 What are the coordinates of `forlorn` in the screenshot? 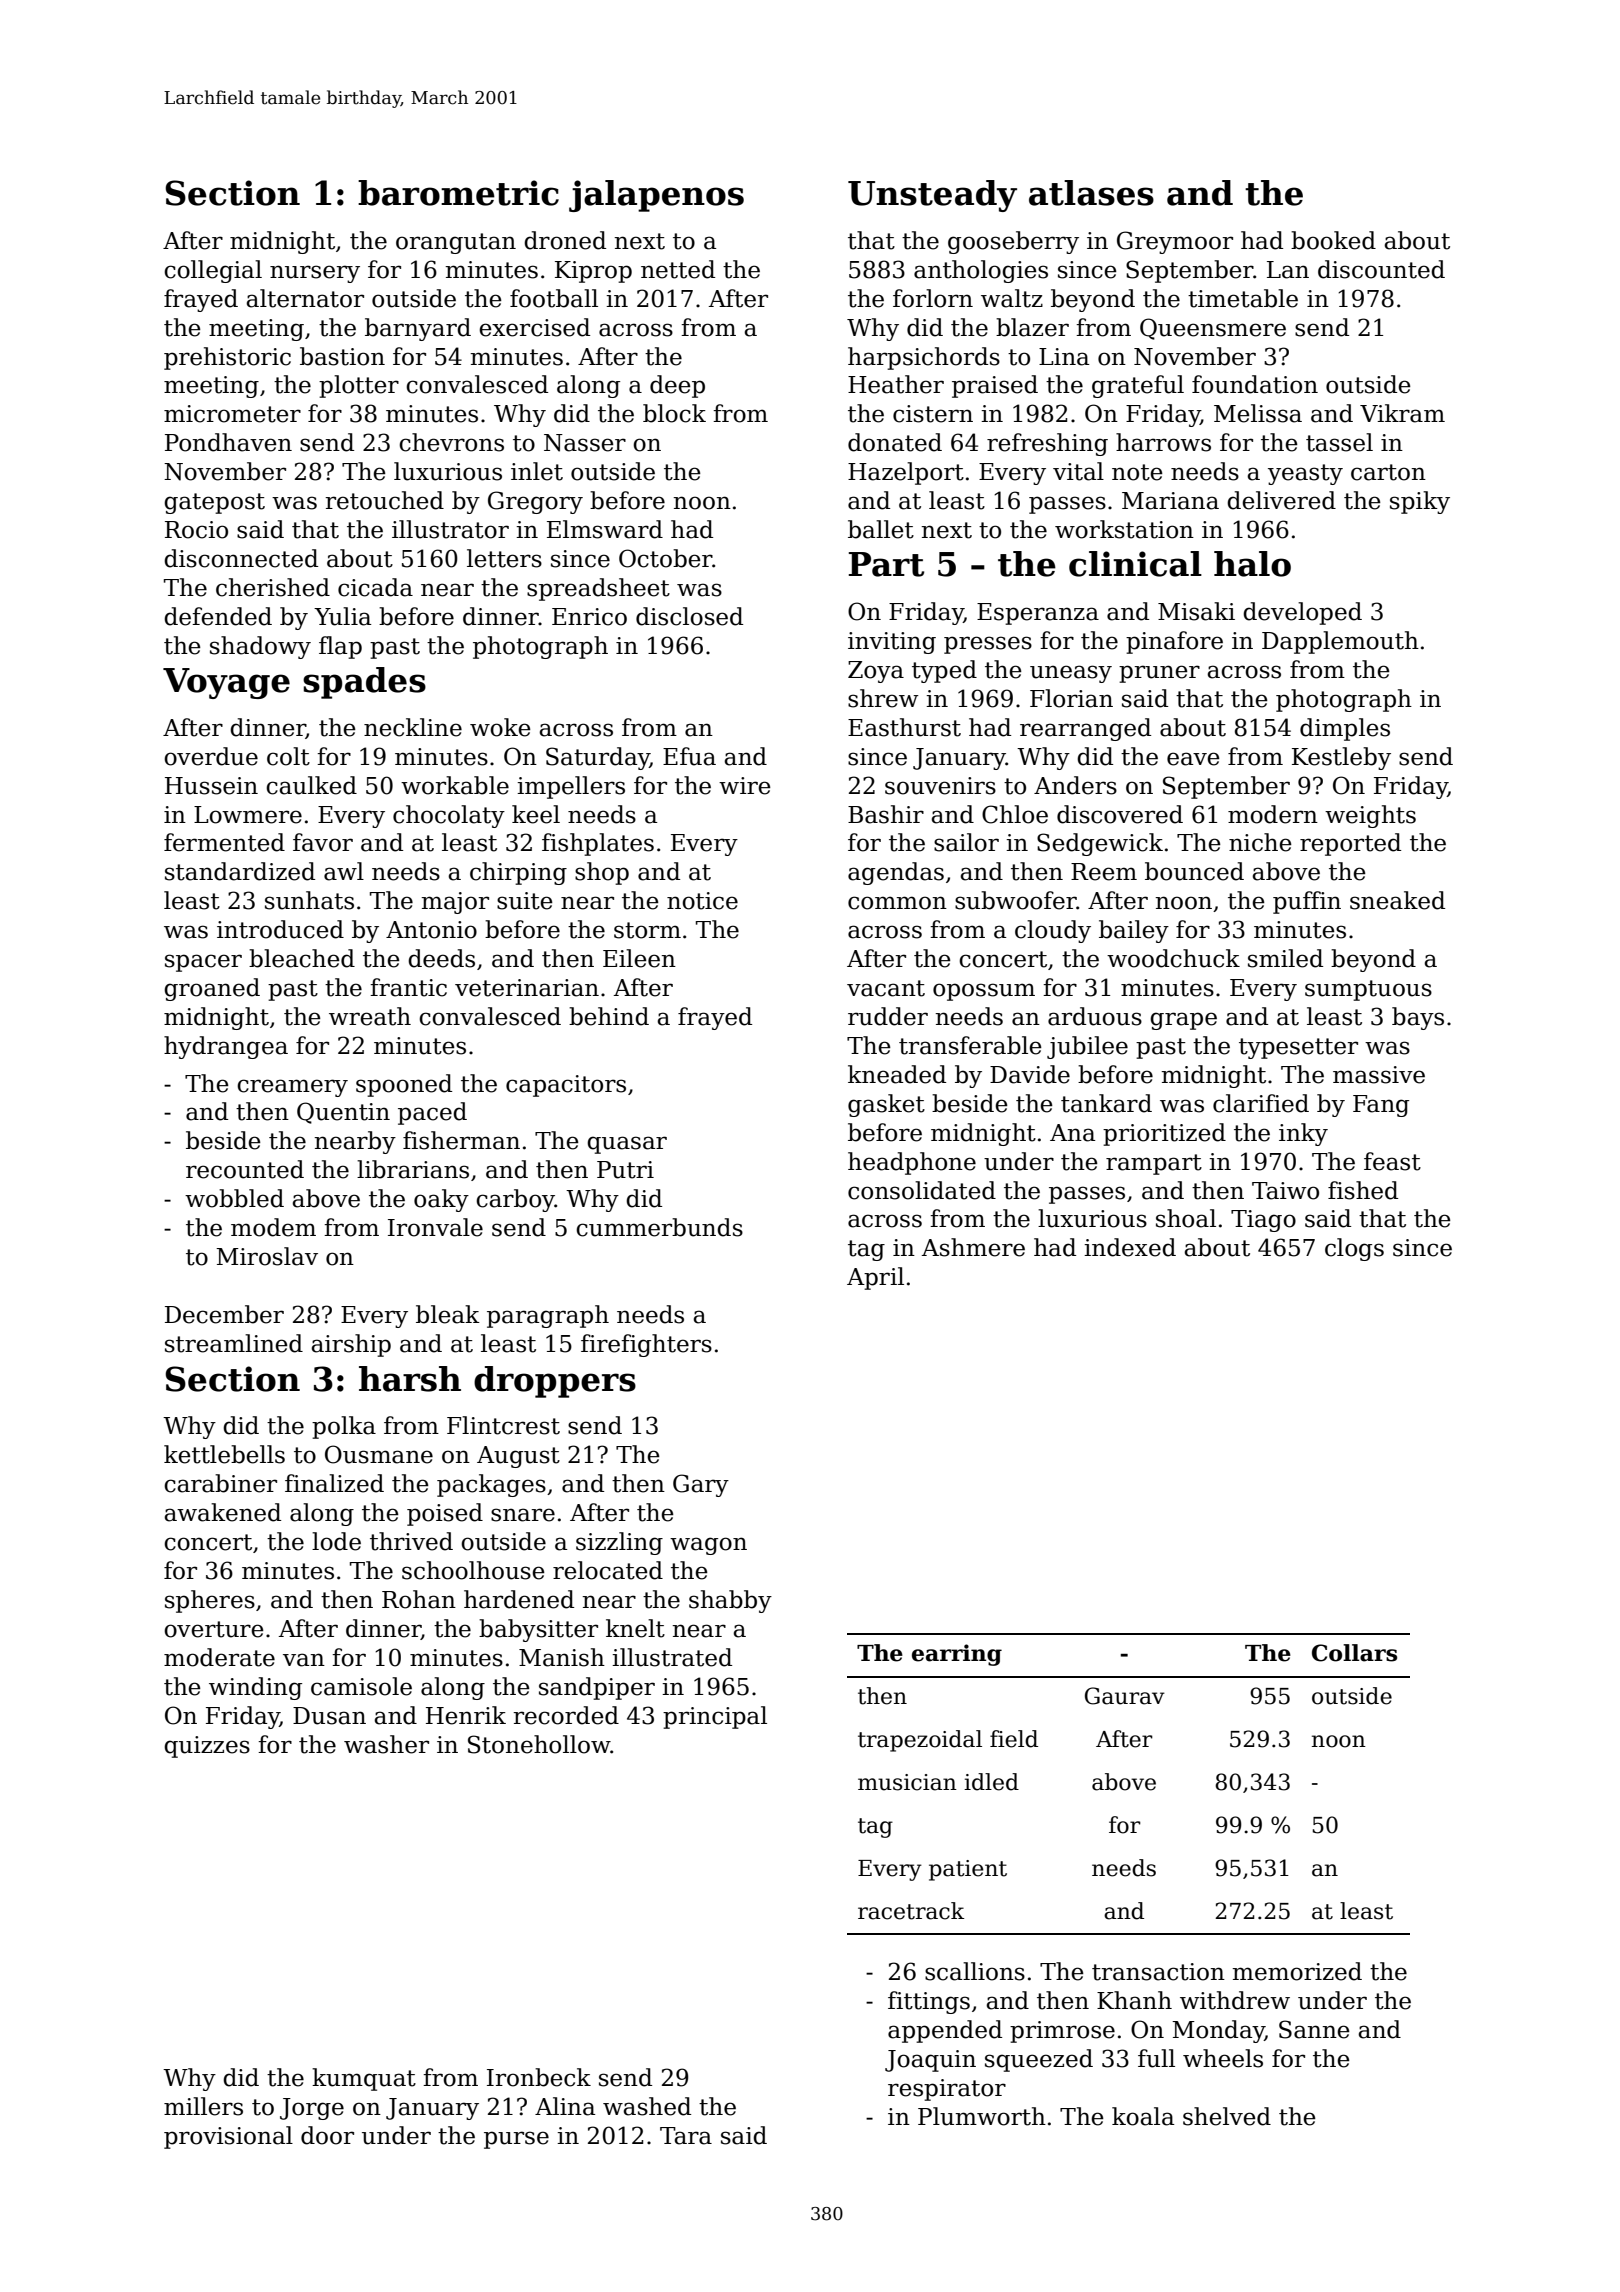 It's located at (933, 298).
